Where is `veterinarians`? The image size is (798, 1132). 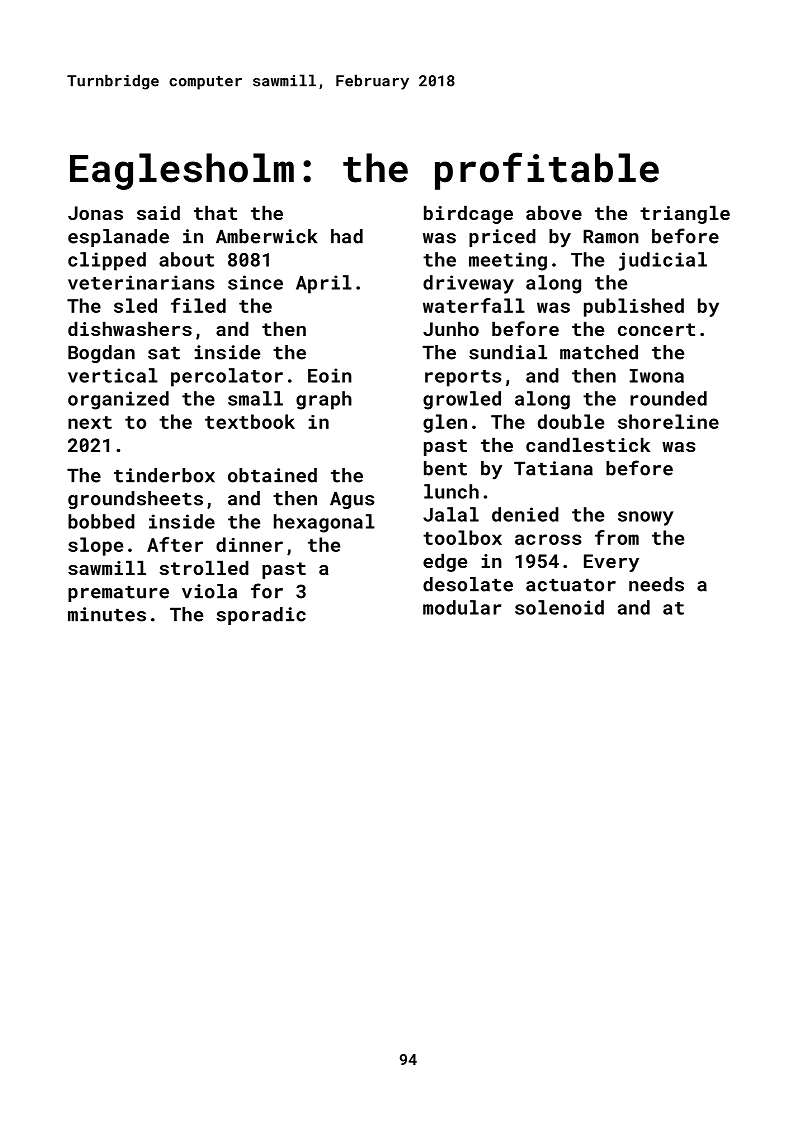
veterinarians is located at coordinates (141, 282).
